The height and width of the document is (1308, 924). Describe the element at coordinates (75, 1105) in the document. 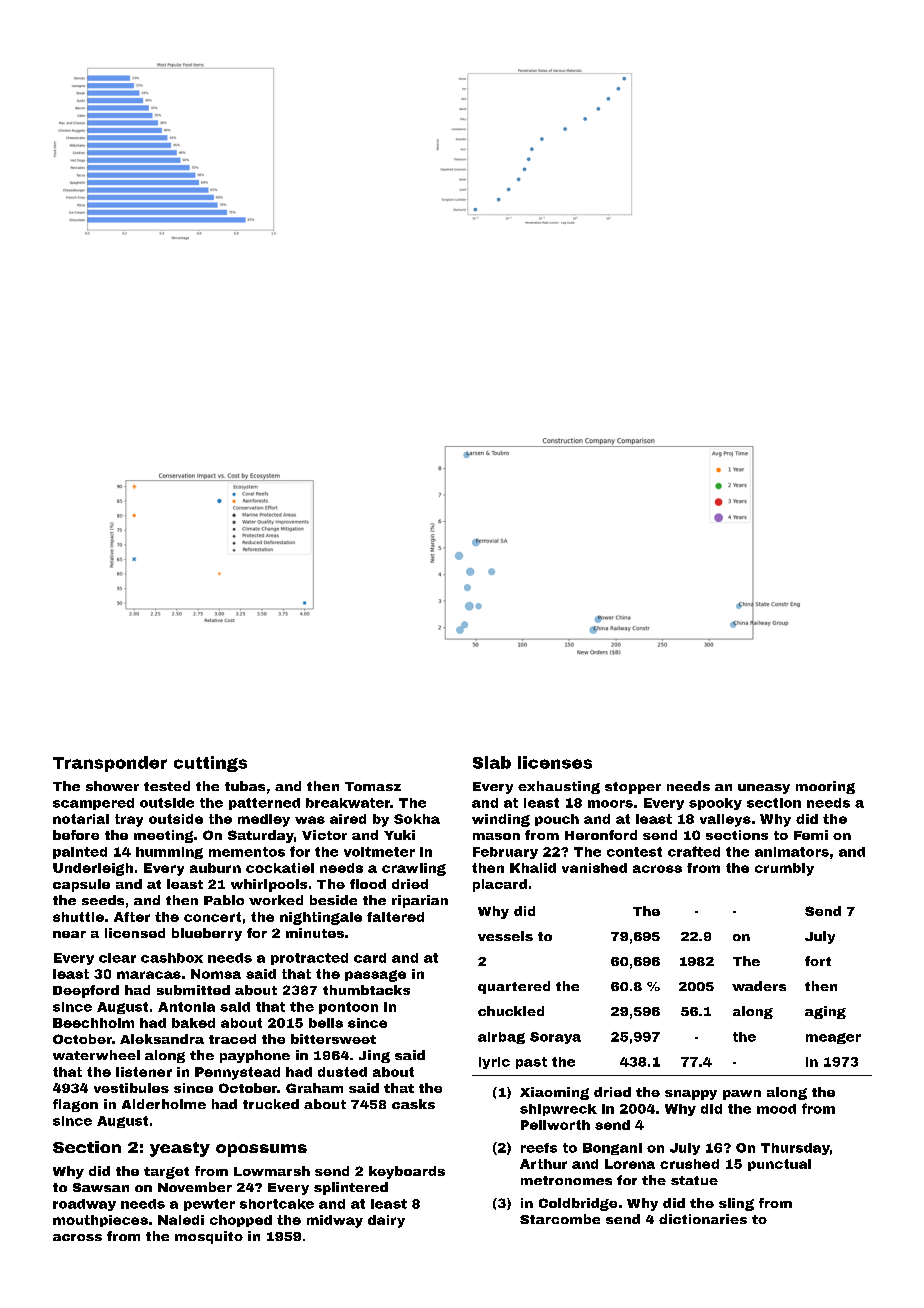

I see `flagon` at that location.
